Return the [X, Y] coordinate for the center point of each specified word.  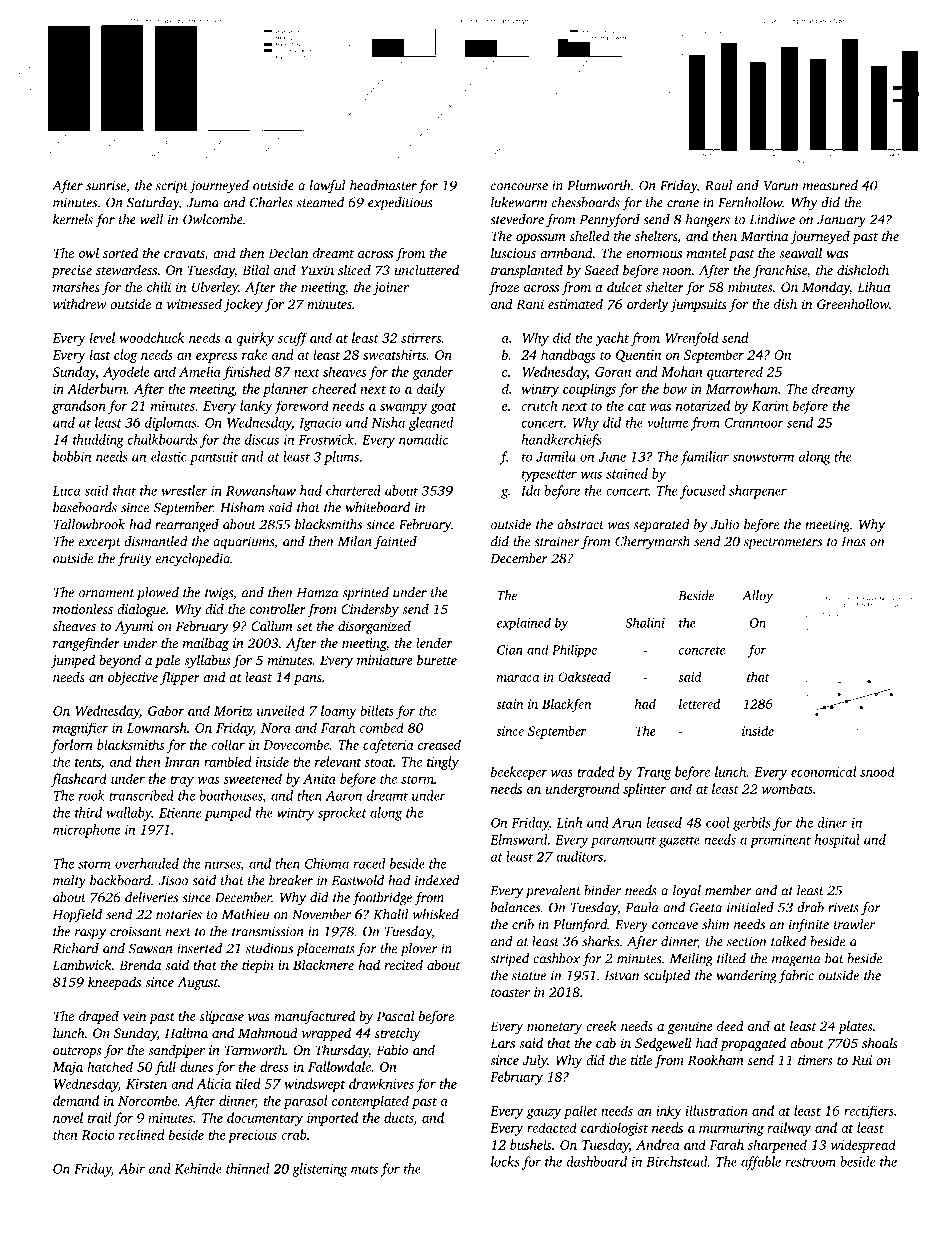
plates [855, 1027]
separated [662, 526]
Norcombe [148, 1100]
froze [504, 288]
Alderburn [97, 388]
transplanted [527, 271]
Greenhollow [853, 303]
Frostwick [326, 439]
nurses [222, 865]
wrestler [184, 490]
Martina [764, 236]
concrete [702, 651]
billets [377, 710]
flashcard [79, 780]
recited [403, 964]
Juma [203, 203]
